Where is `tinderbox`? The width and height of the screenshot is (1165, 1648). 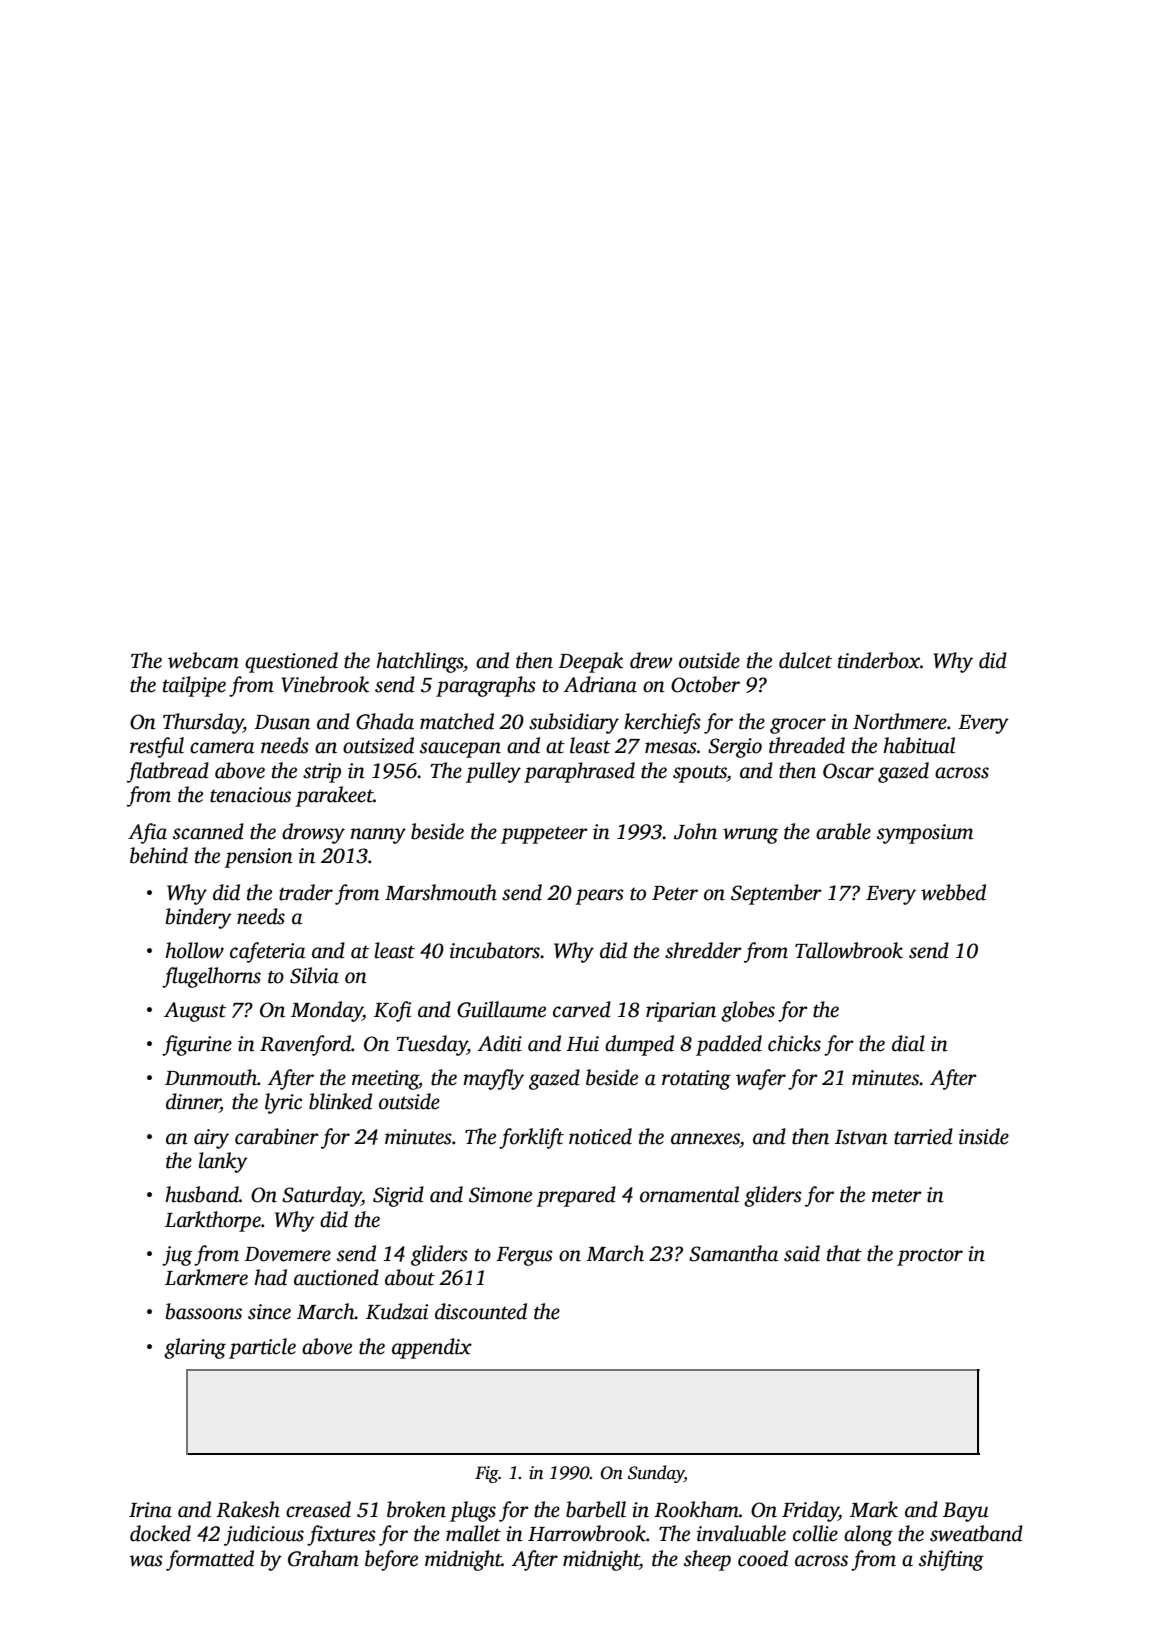 tinderbox is located at coordinates (879, 660).
